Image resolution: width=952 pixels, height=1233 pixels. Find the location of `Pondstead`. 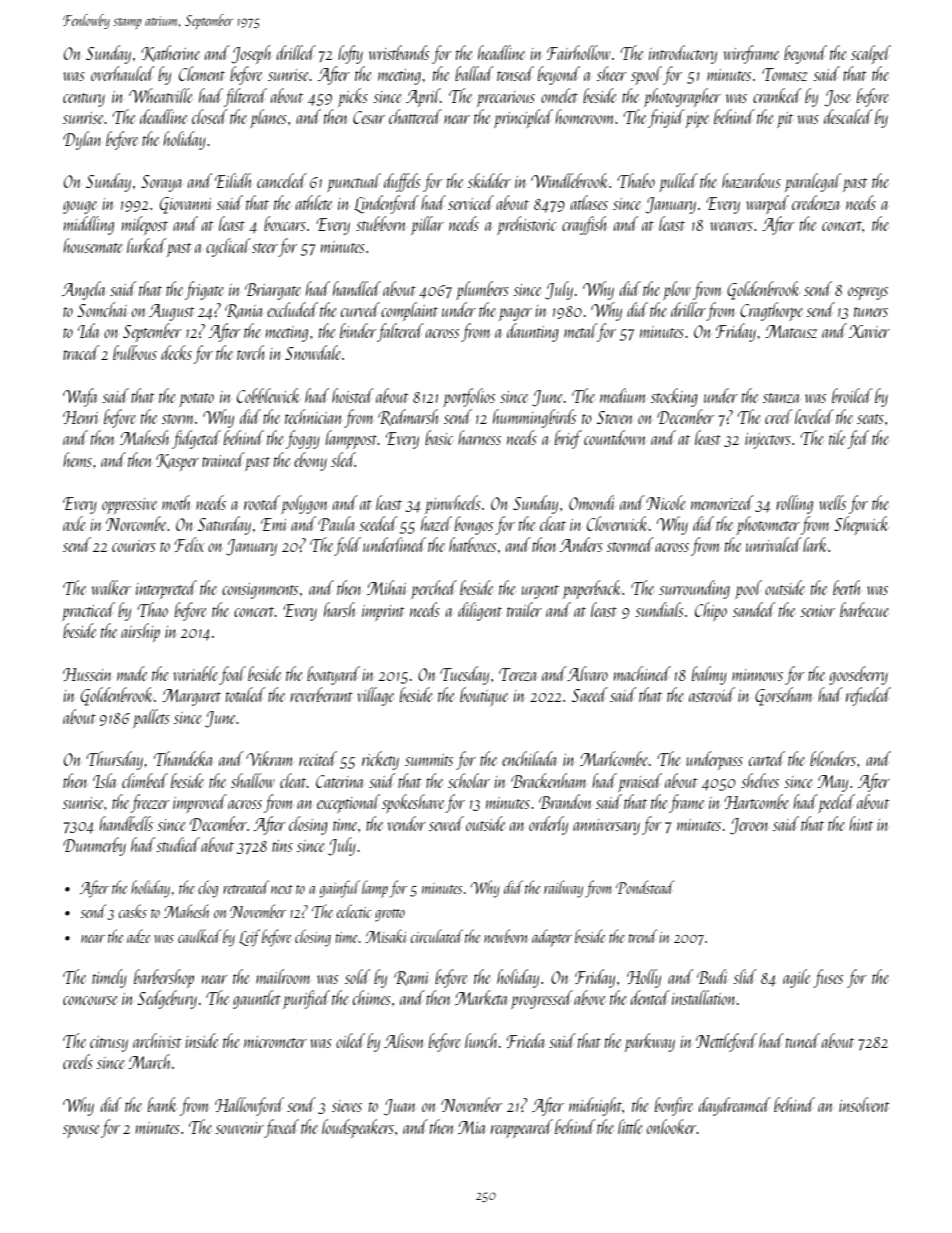

Pondstead is located at coordinates (645, 887).
